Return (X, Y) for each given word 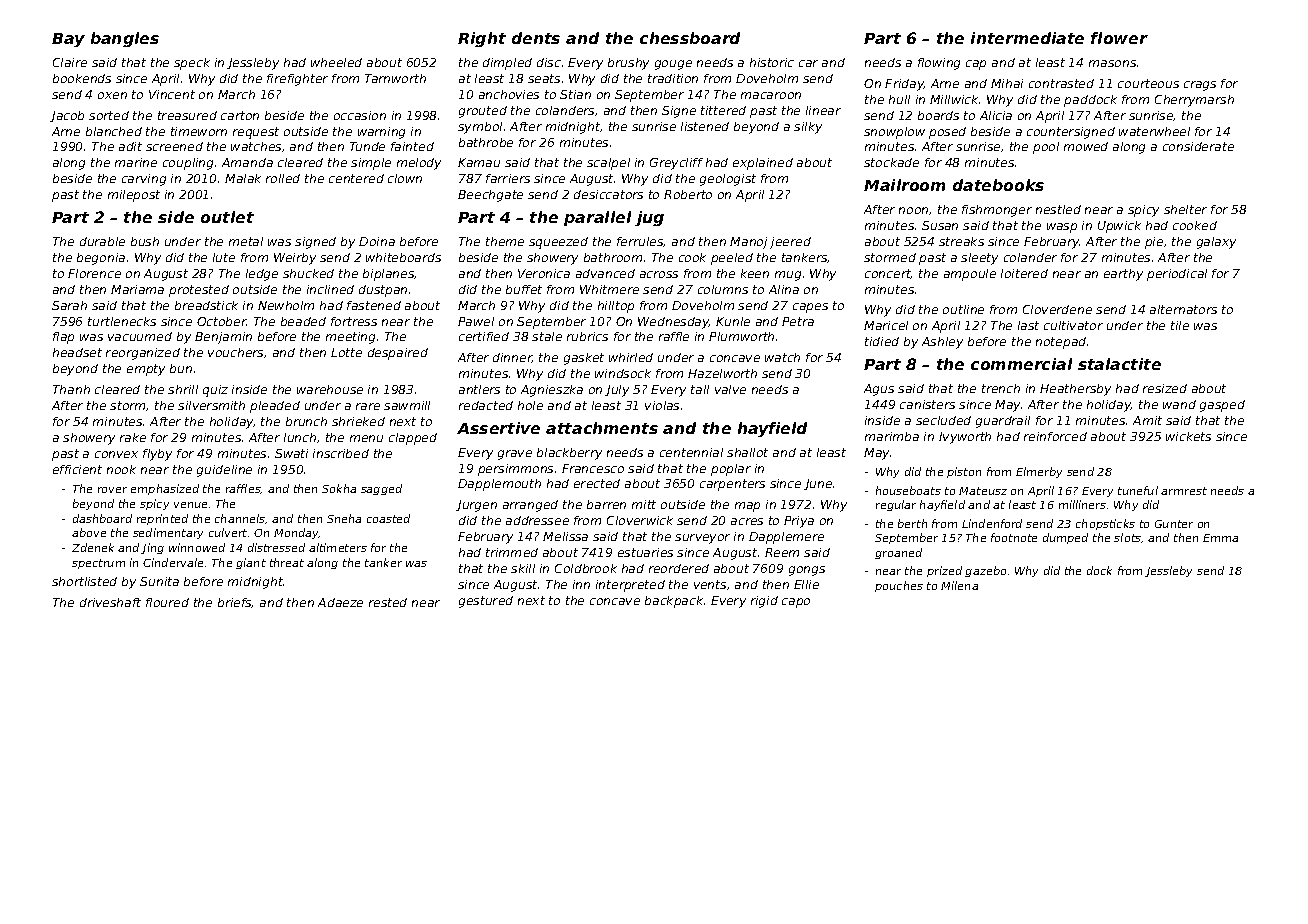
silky (808, 128)
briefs (235, 603)
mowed (1086, 146)
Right (482, 39)
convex (116, 454)
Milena (959, 585)
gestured (486, 602)
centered (356, 178)
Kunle (733, 321)
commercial (1021, 364)
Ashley (942, 343)
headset (77, 352)
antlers (479, 389)
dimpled (507, 64)
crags (1200, 86)
